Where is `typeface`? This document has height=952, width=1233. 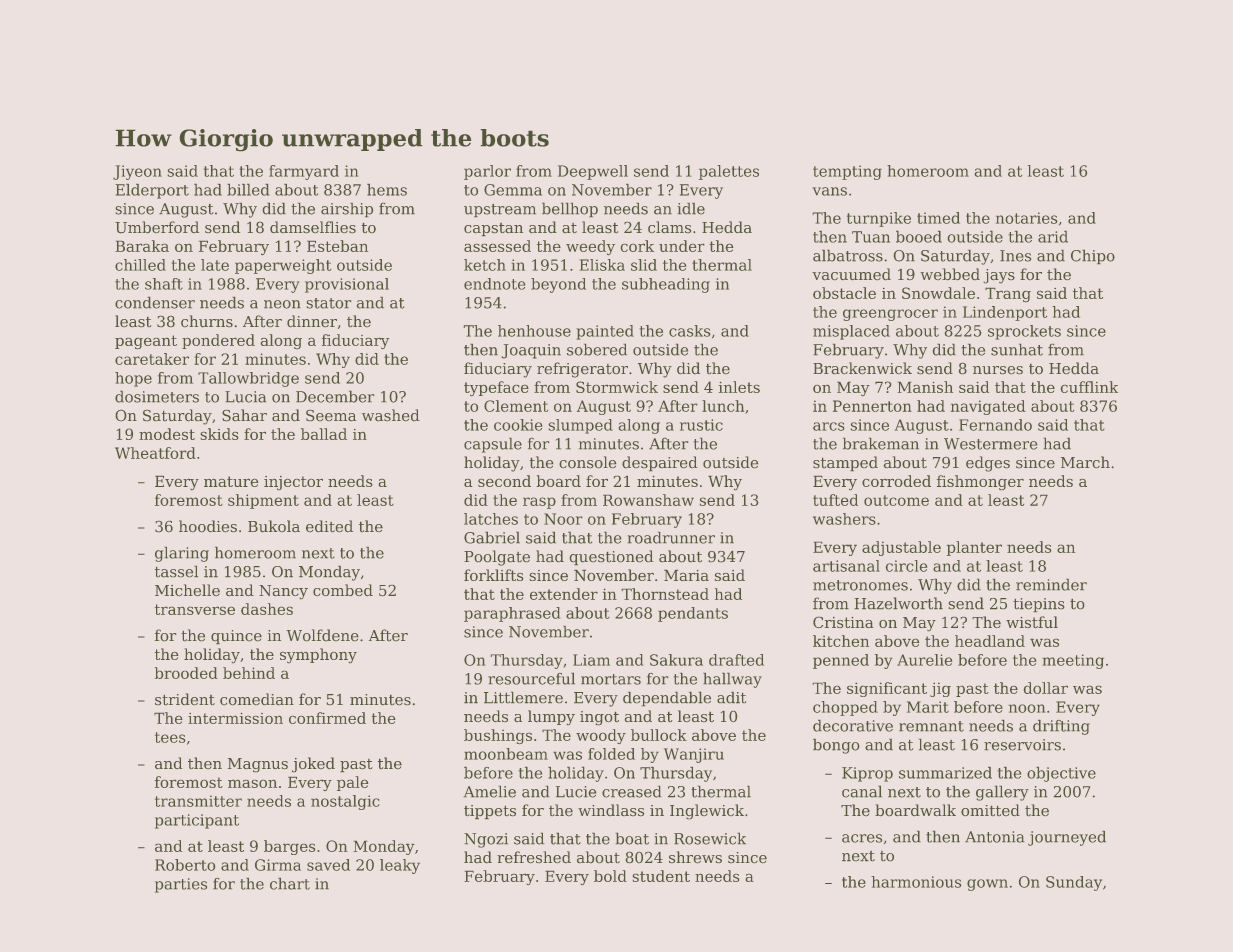
typeface is located at coordinates (496, 389).
